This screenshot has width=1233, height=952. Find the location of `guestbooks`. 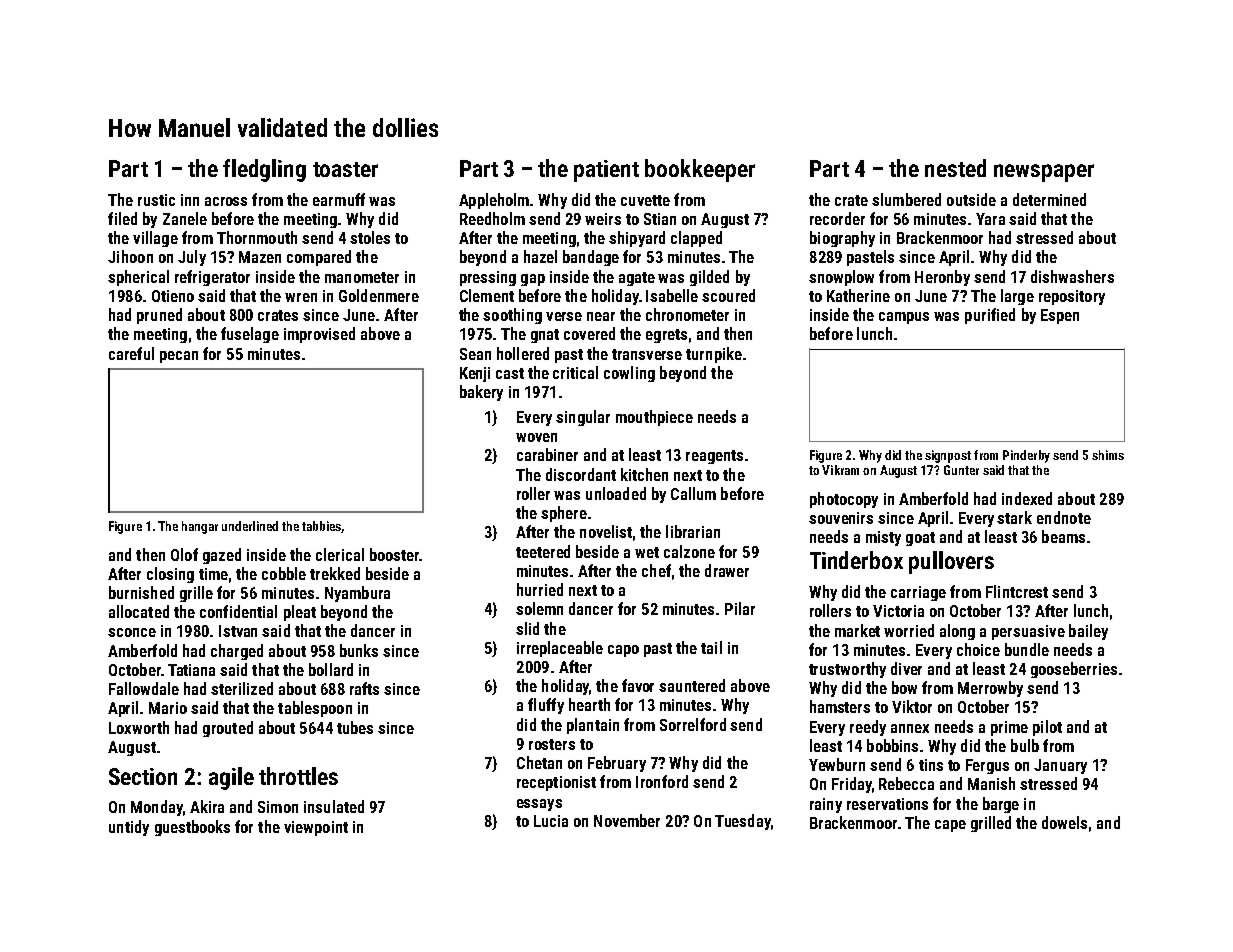

guestbooks is located at coordinates (192, 828).
